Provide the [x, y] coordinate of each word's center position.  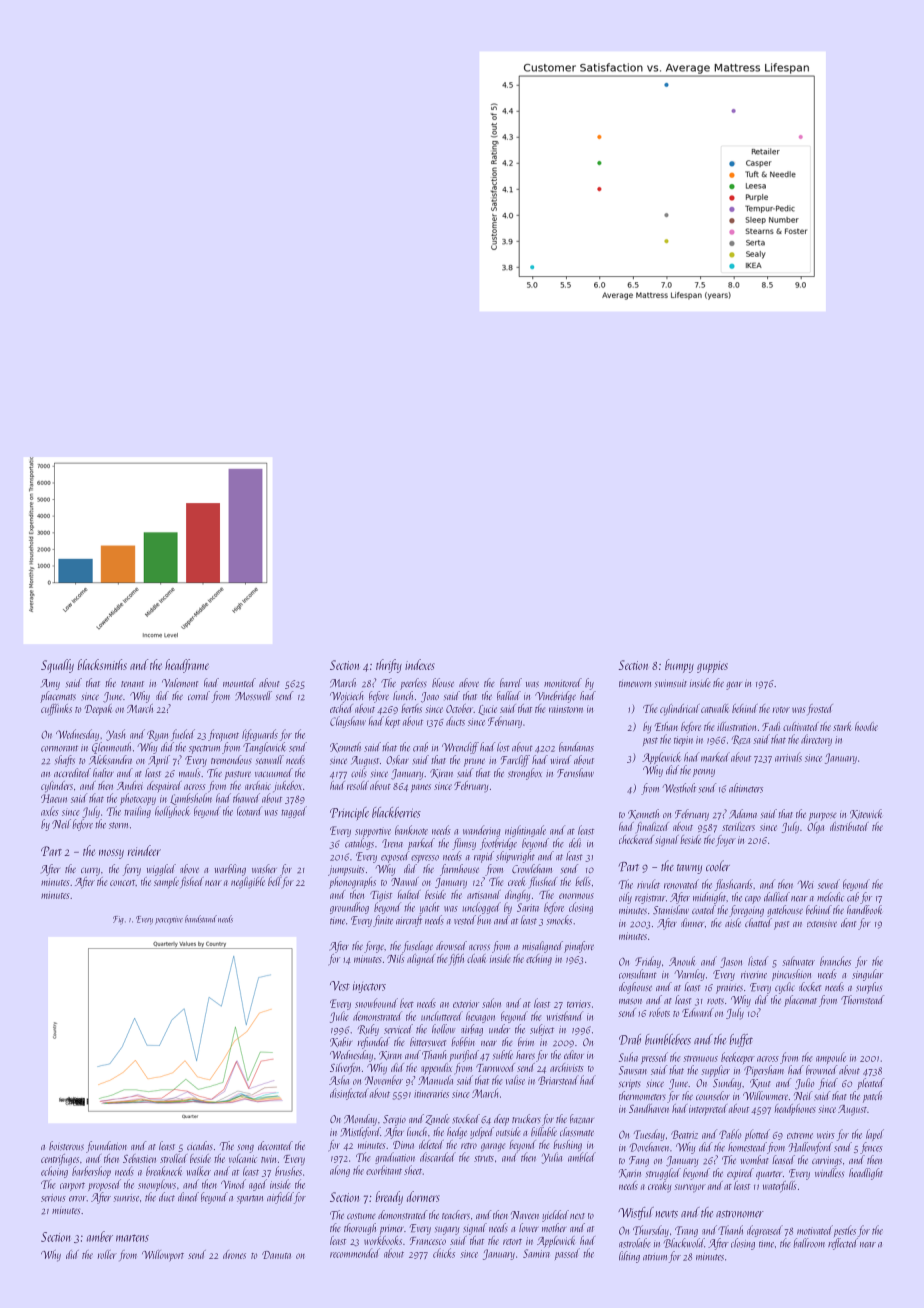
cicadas [200, 1146]
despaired [164, 787]
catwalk [715, 708]
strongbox [525, 774]
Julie [339, 1017]
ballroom [809, 1243]
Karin [630, 1173]
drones [234, 1254]
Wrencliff [460, 748]
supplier [716, 1071]
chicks [444, 1253]
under [499, 1029]
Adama [743, 814]
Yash [115, 735]
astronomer [740, 1214]
